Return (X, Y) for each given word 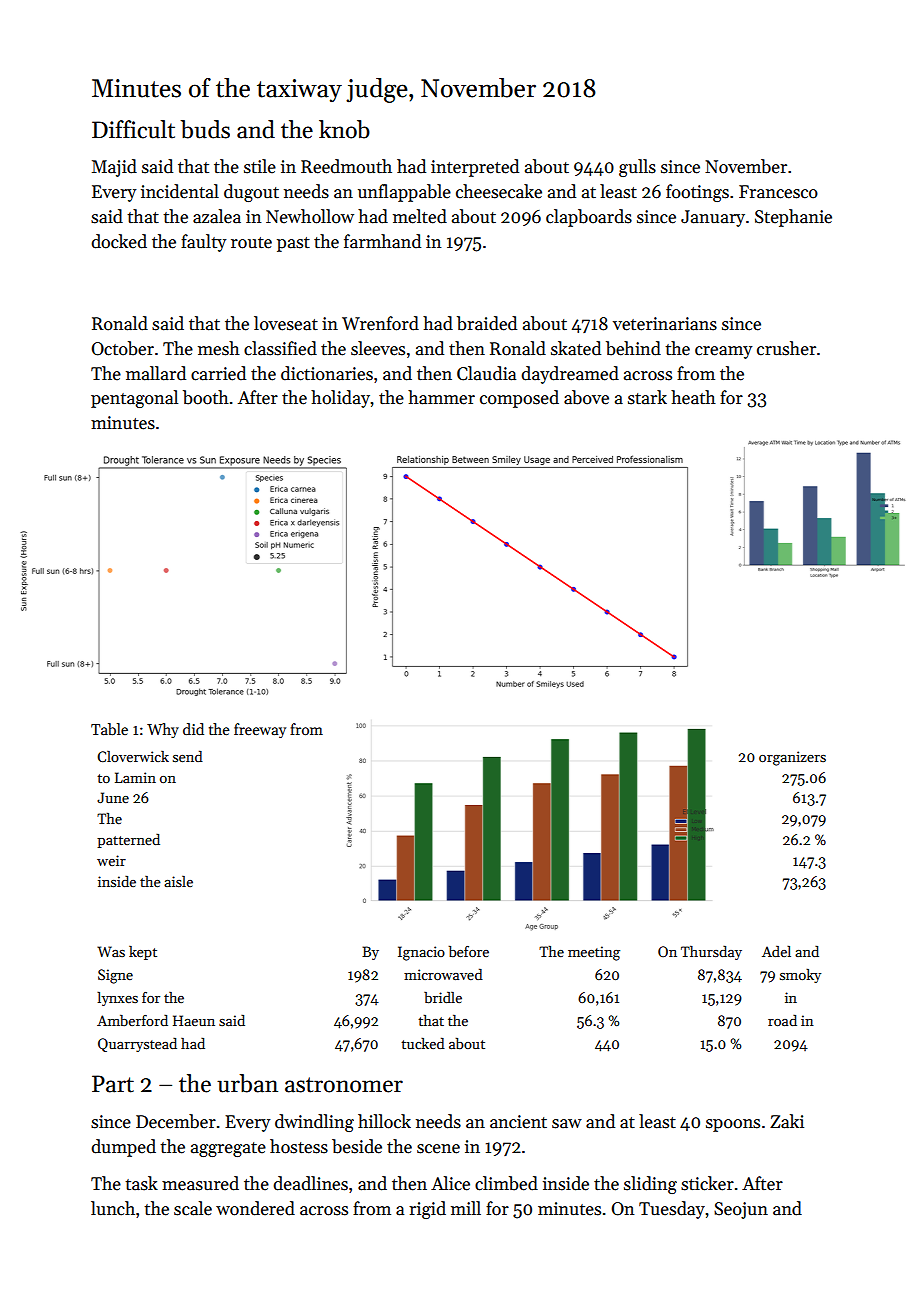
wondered (255, 1208)
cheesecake (499, 191)
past (293, 244)
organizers (792, 758)
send (188, 756)
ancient (518, 1122)
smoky (800, 975)
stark (647, 397)
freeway (260, 730)
